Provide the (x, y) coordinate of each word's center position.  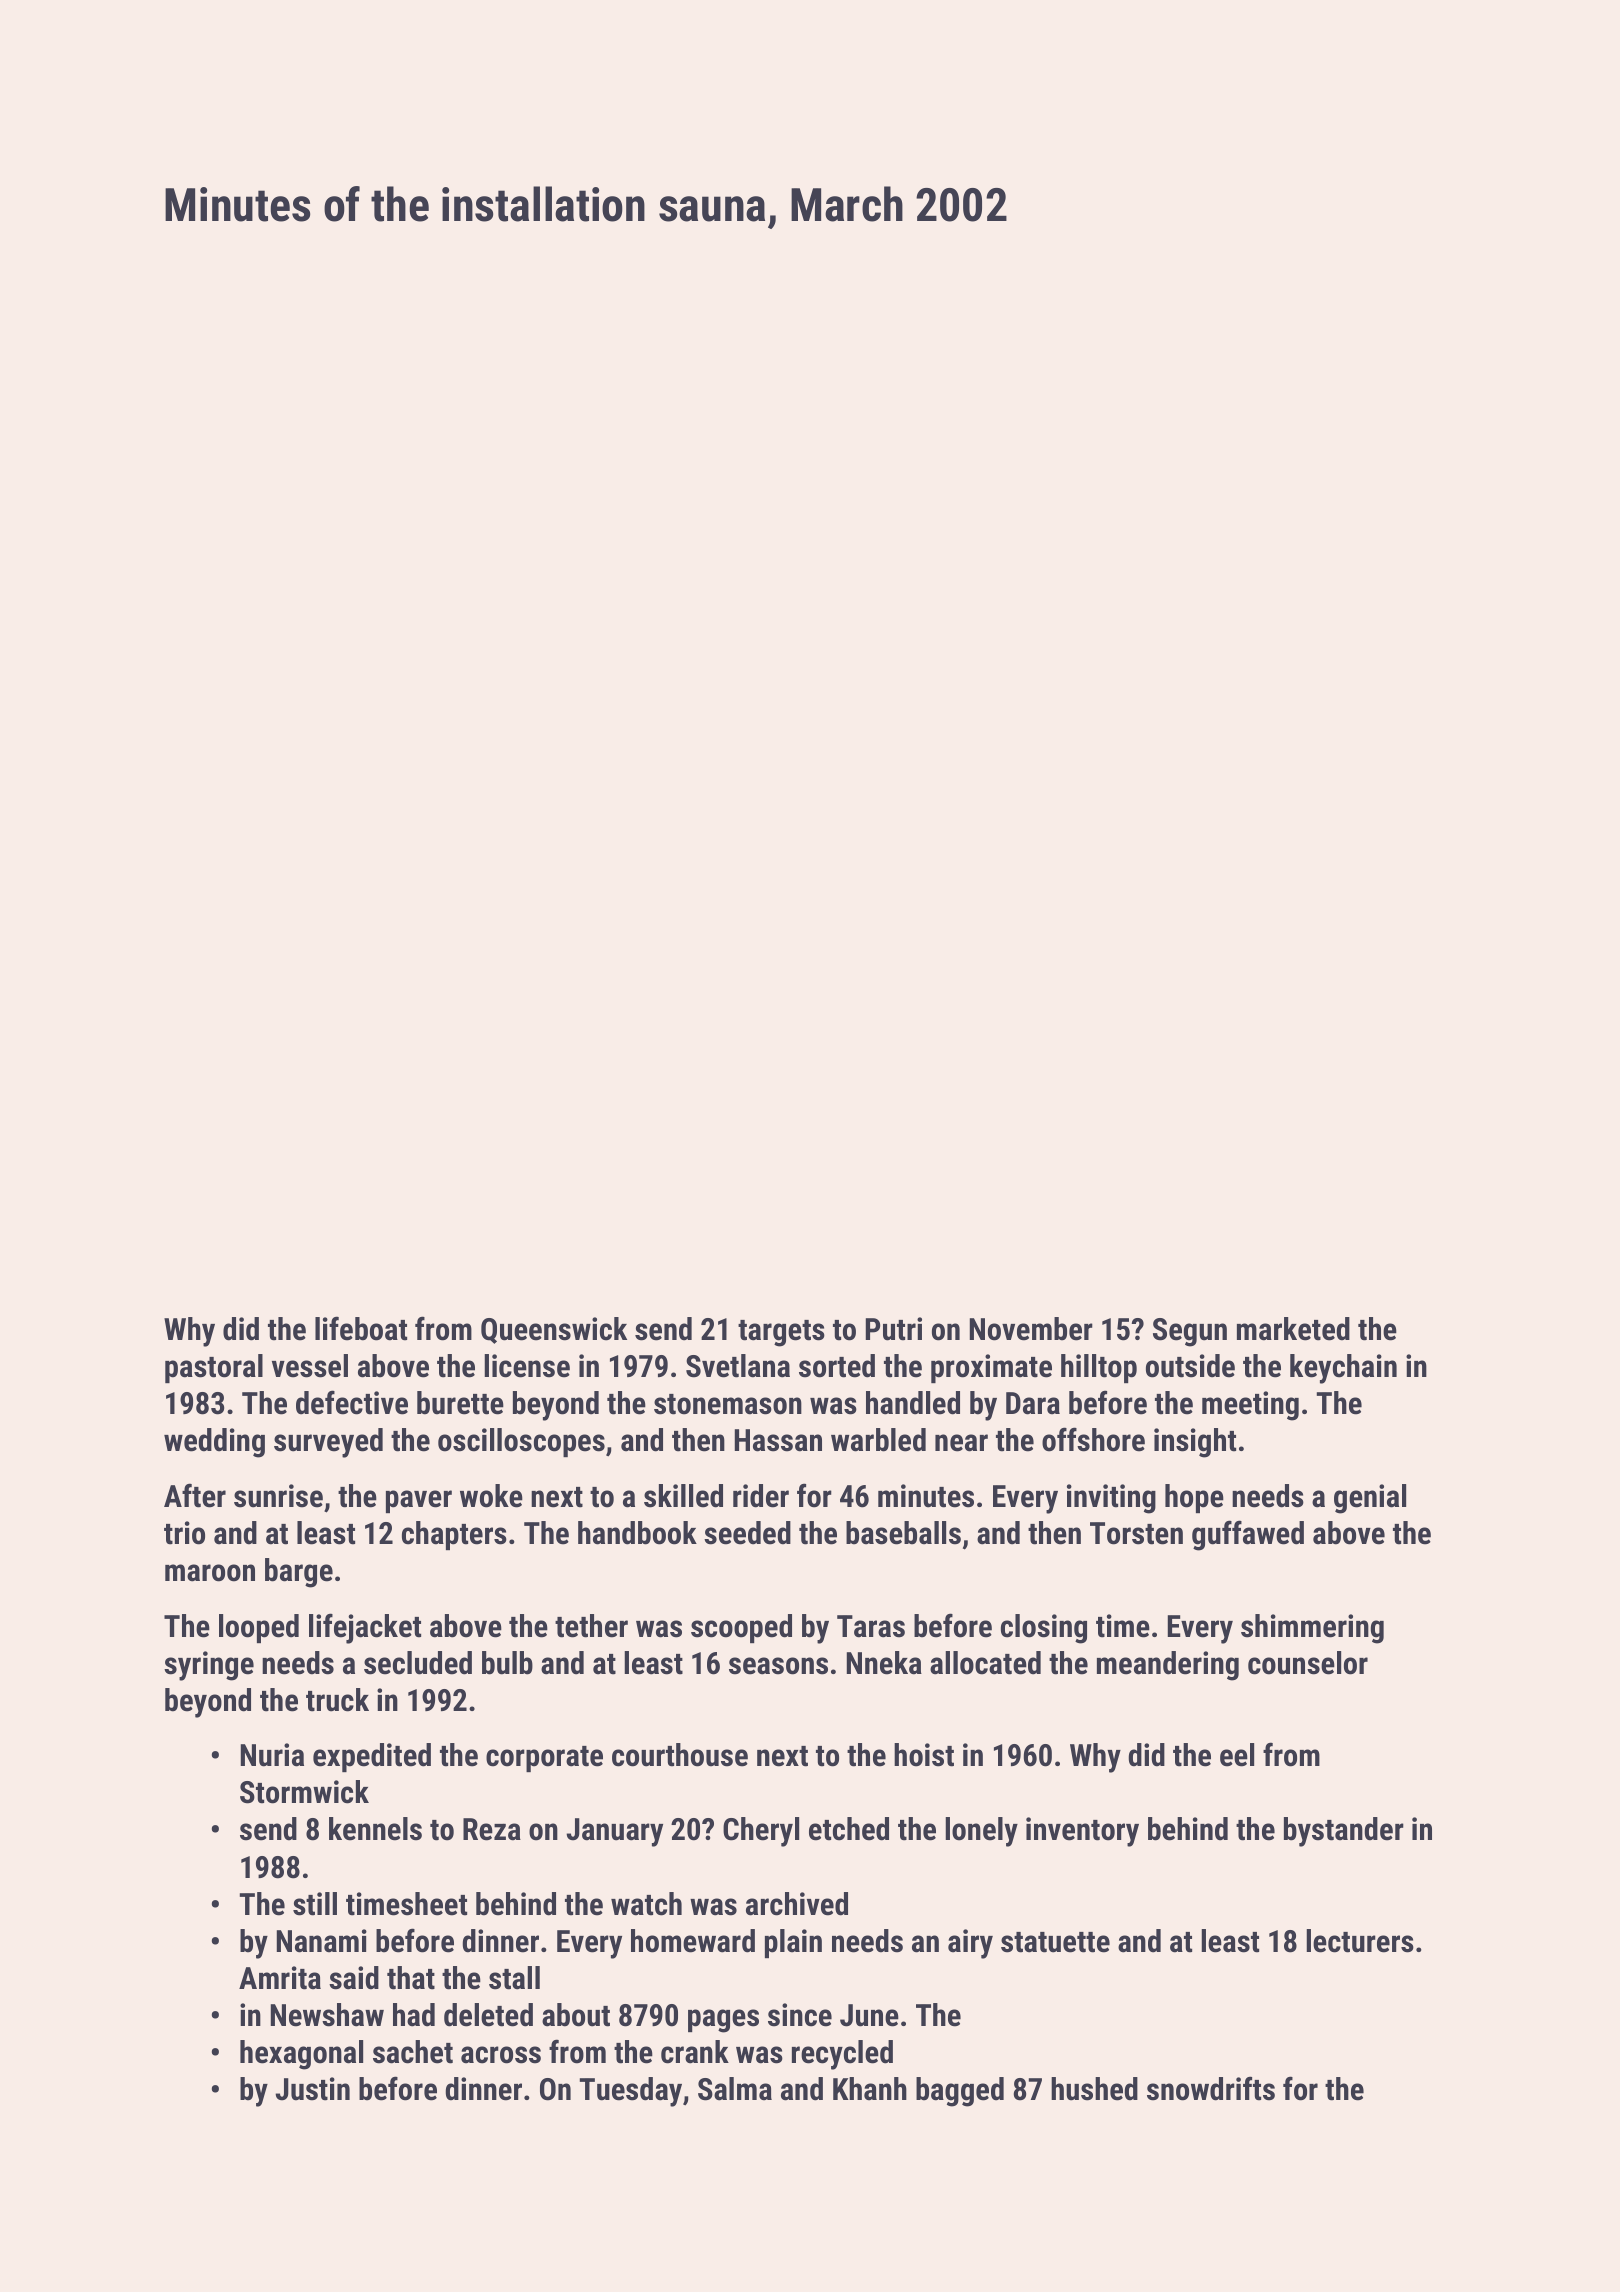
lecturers (1360, 1941)
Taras (871, 1626)
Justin (312, 2089)
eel (1237, 1755)
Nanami (322, 1941)
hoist (924, 1755)
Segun (1190, 1332)
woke (491, 1496)
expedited (372, 1757)
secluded (418, 1663)
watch (646, 1904)
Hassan (778, 1440)
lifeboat (361, 1328)
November (1031, 1329)
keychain (1343, 1369)
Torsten (1136, 1533)
